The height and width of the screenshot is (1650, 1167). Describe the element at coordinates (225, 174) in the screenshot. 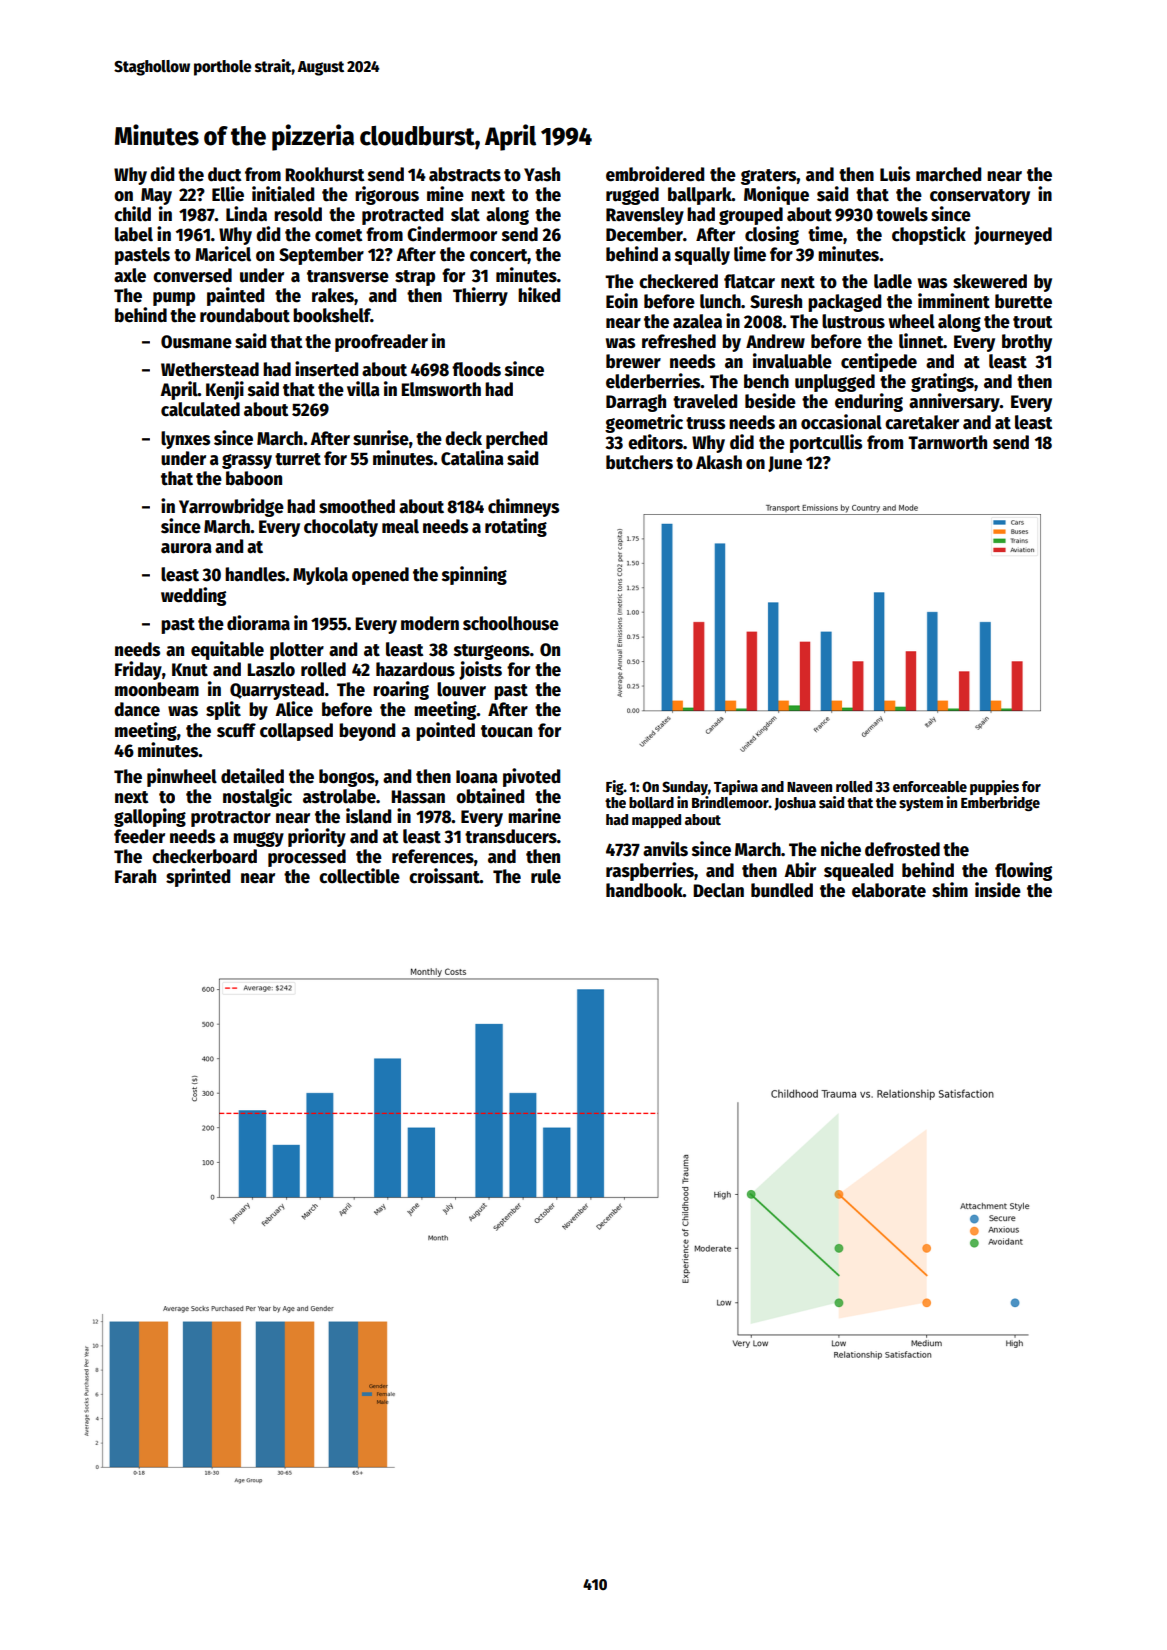

I see `duct` at that location.
